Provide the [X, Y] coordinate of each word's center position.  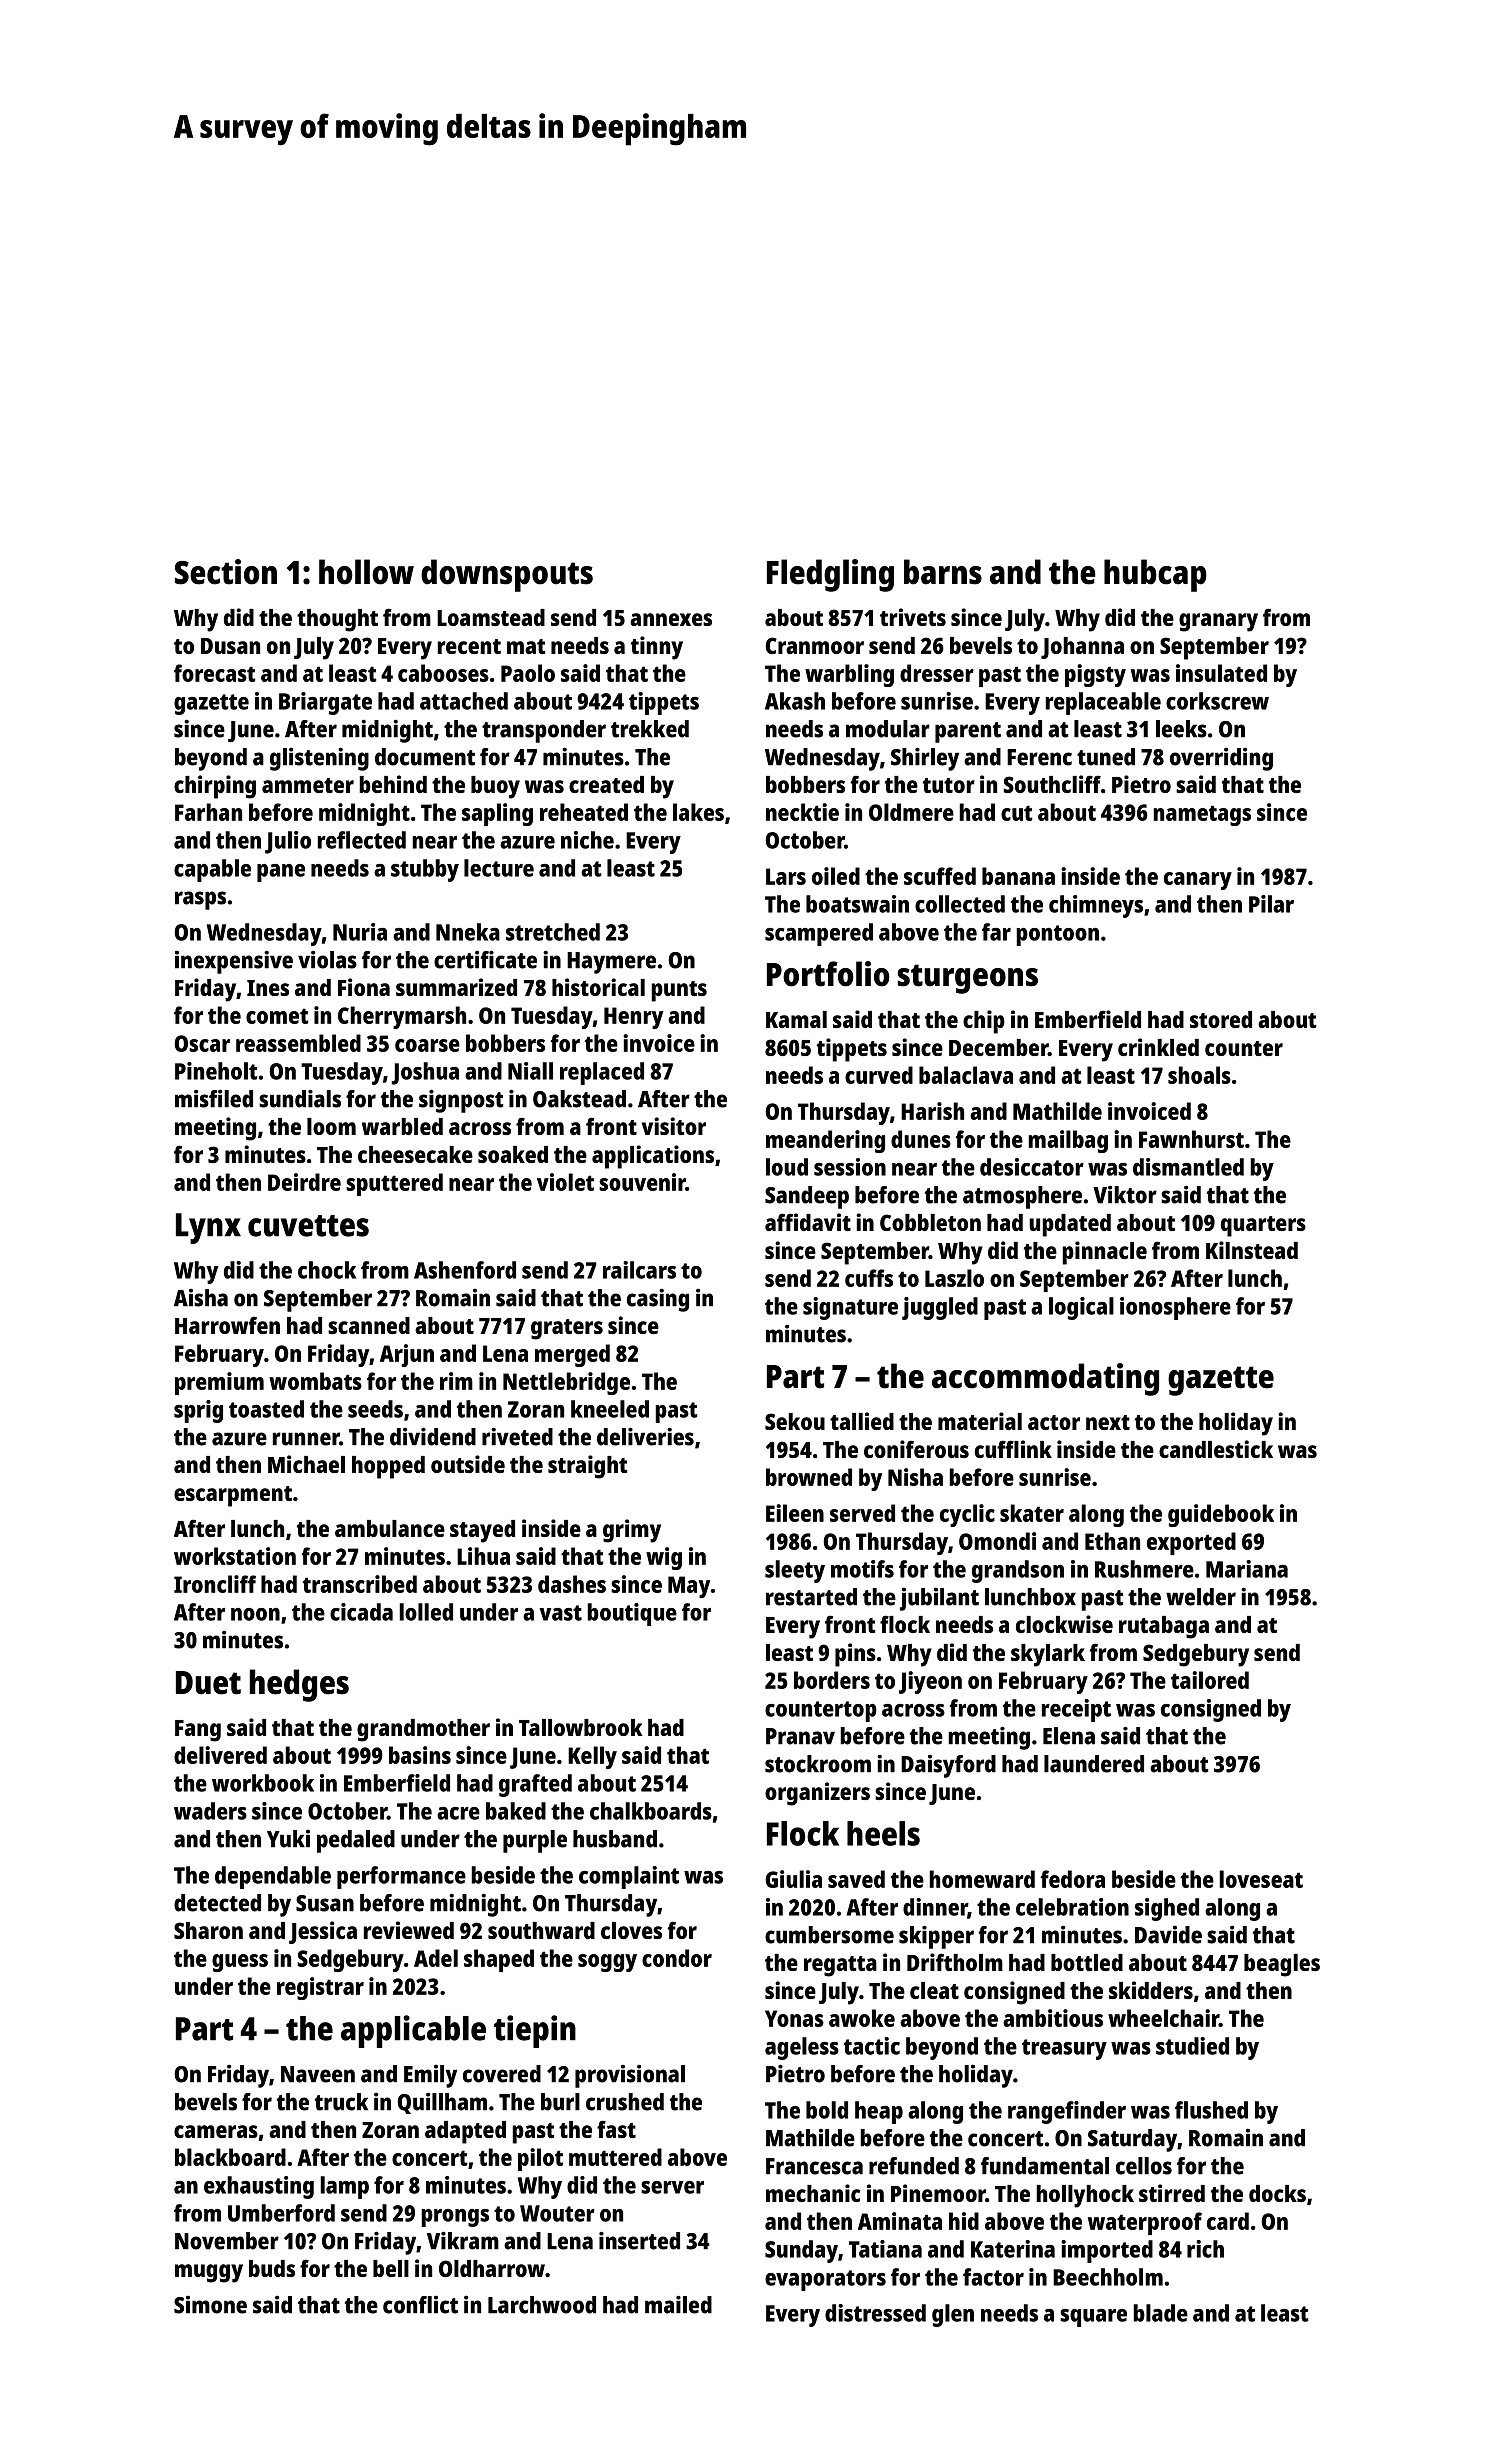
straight [587, 1467]
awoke [862, 2018]
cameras [216, 2131]
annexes [671, 619]
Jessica [323, 1932]
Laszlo [954, 1278]
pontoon [1057, 935]
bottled [1087, 1962]
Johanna [1082, 648]
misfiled [214, 1098]
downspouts [507, 575]
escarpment [233, 1496]
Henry [633, 1018]
